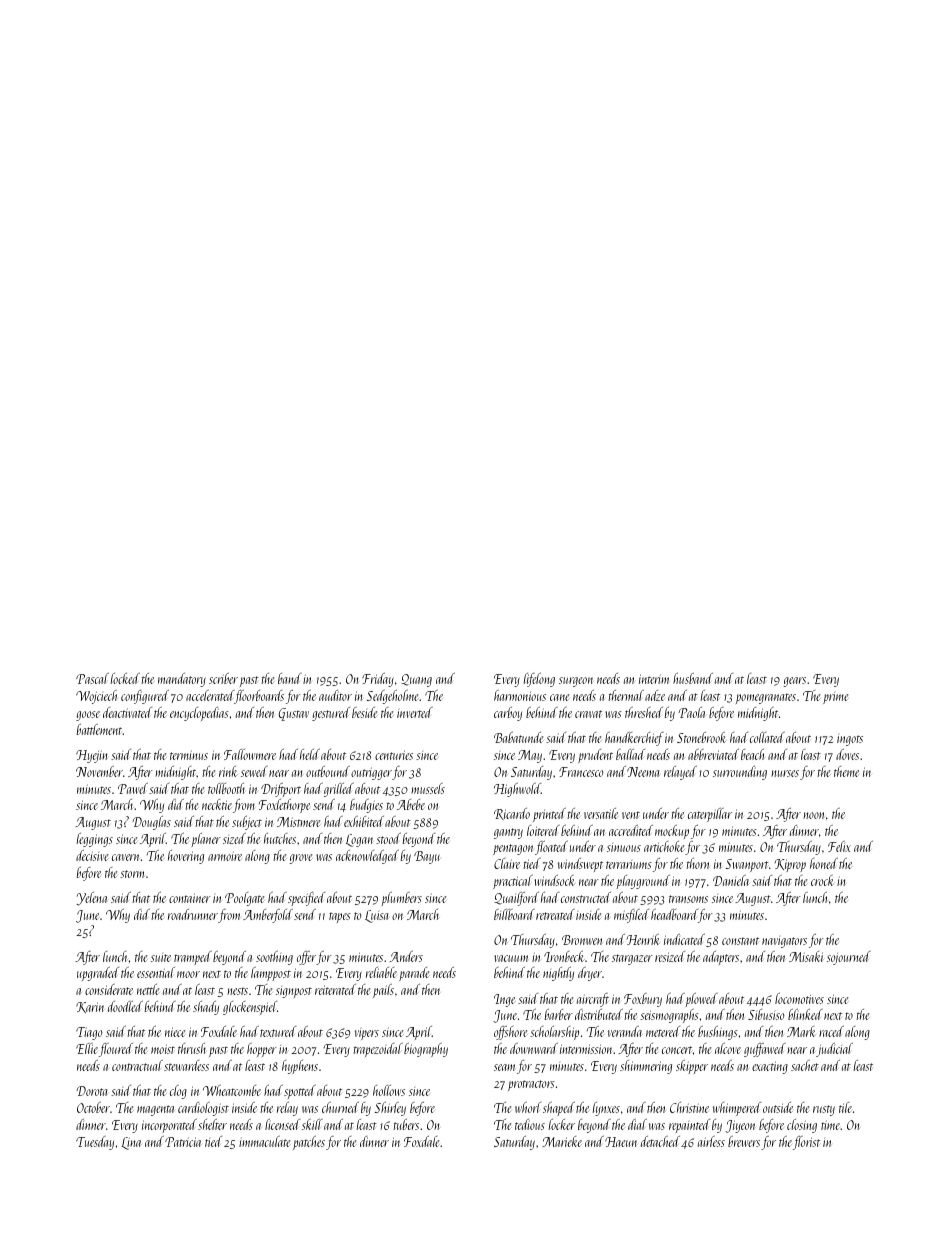 The height and width of the screenshot is (1233, 952). What do you see at coordinates (95, 1143) in the screenshot?
I see `Tuesday` at bounding box center [95, 1143].
